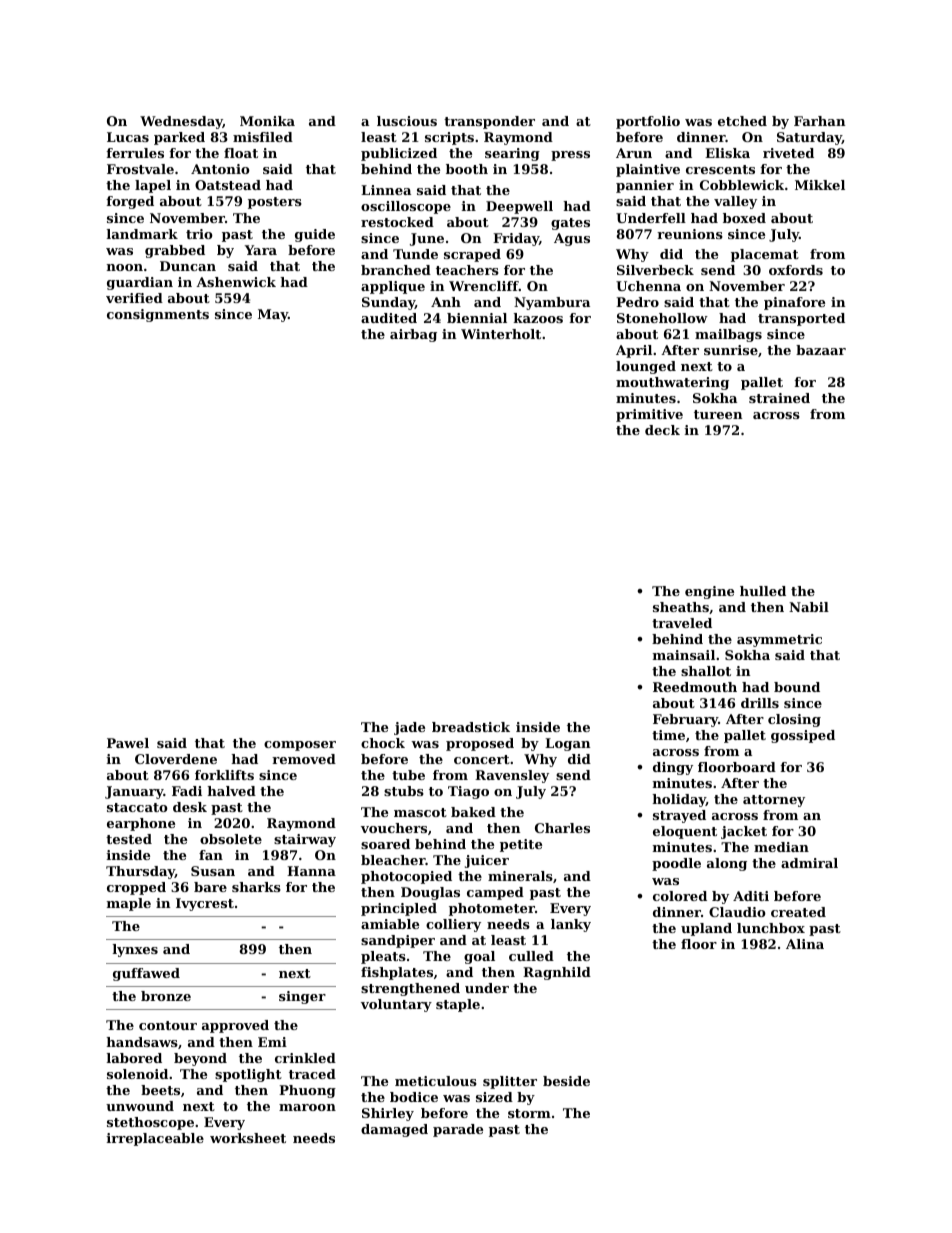 The width and height of the document is (952, 1233). I want to click on transponder, so click(489, 122).
